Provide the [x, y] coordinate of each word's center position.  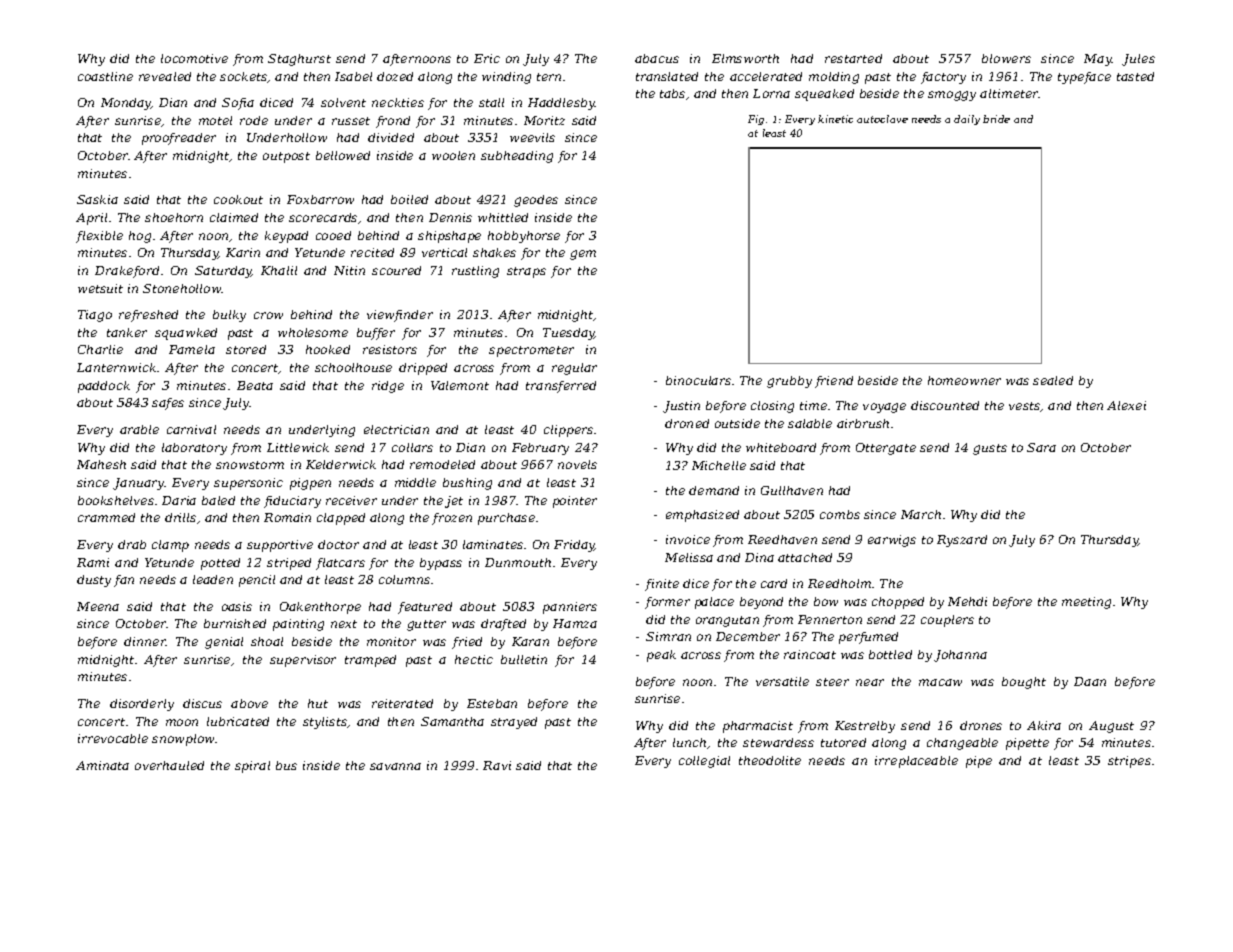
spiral [252, 767]
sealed [1053, 380]
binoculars [698, 380]
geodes [536, 201]
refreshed [148, 316]
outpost [286, 157]
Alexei [1126, 405]
